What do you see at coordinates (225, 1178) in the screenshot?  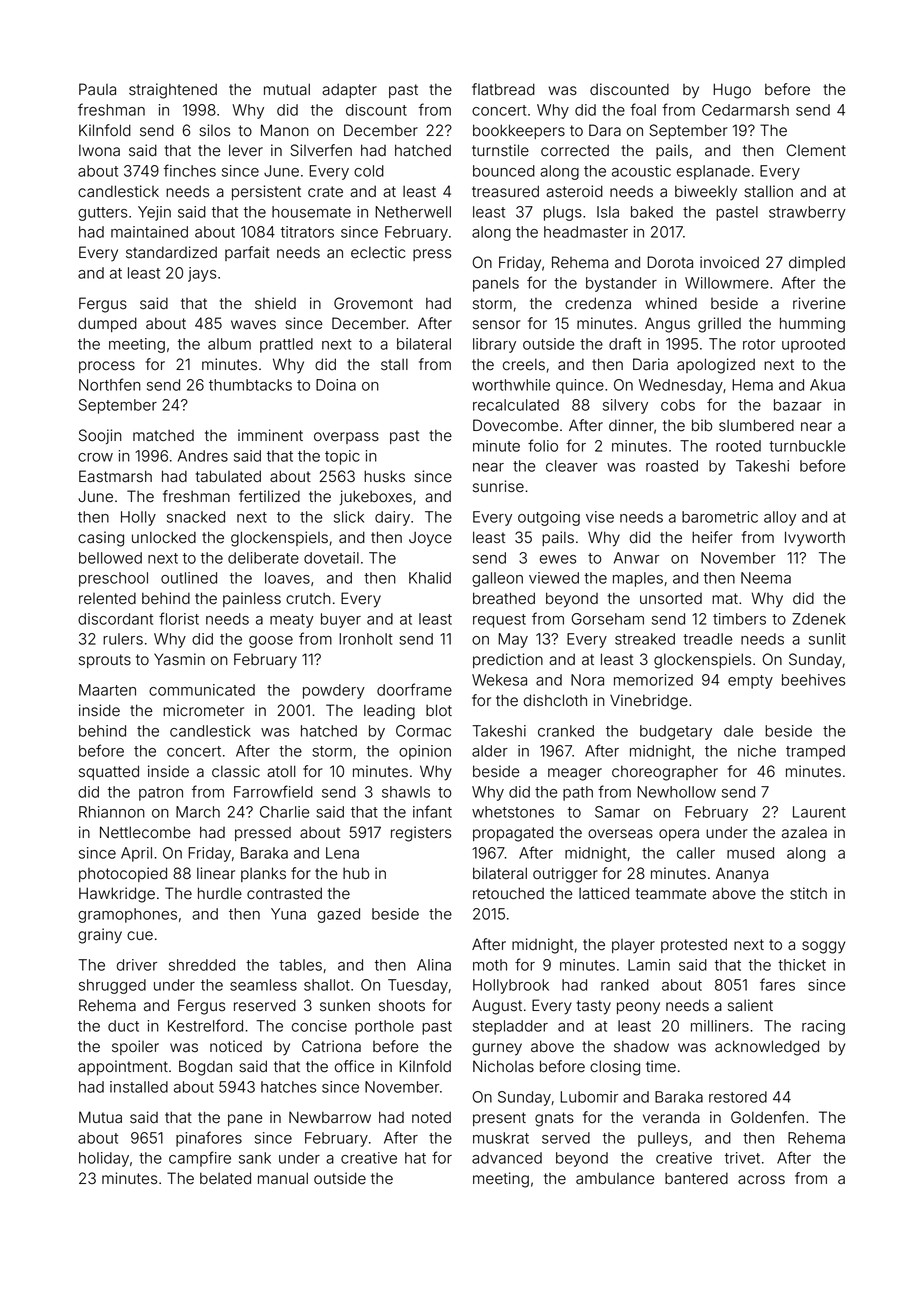 I see `belated` at bounding box center [225, 1178].
